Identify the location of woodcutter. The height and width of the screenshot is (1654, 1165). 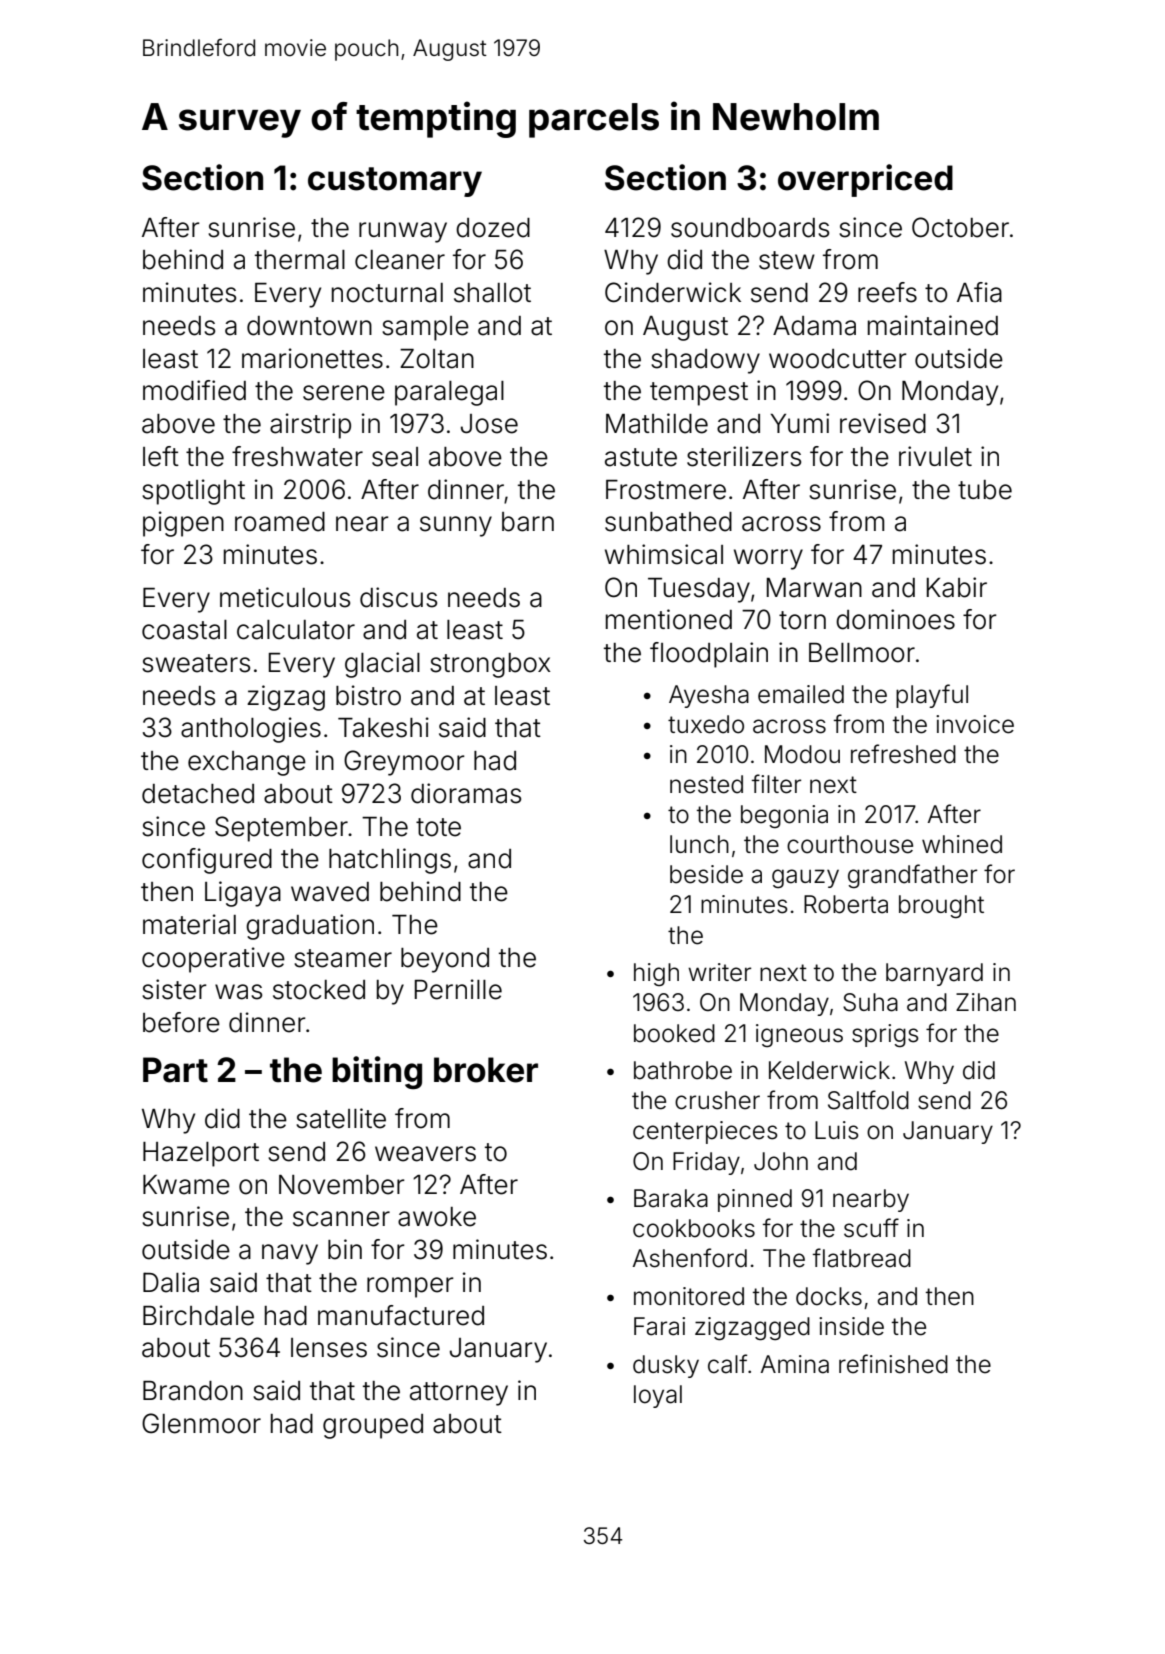
(838, 359).
